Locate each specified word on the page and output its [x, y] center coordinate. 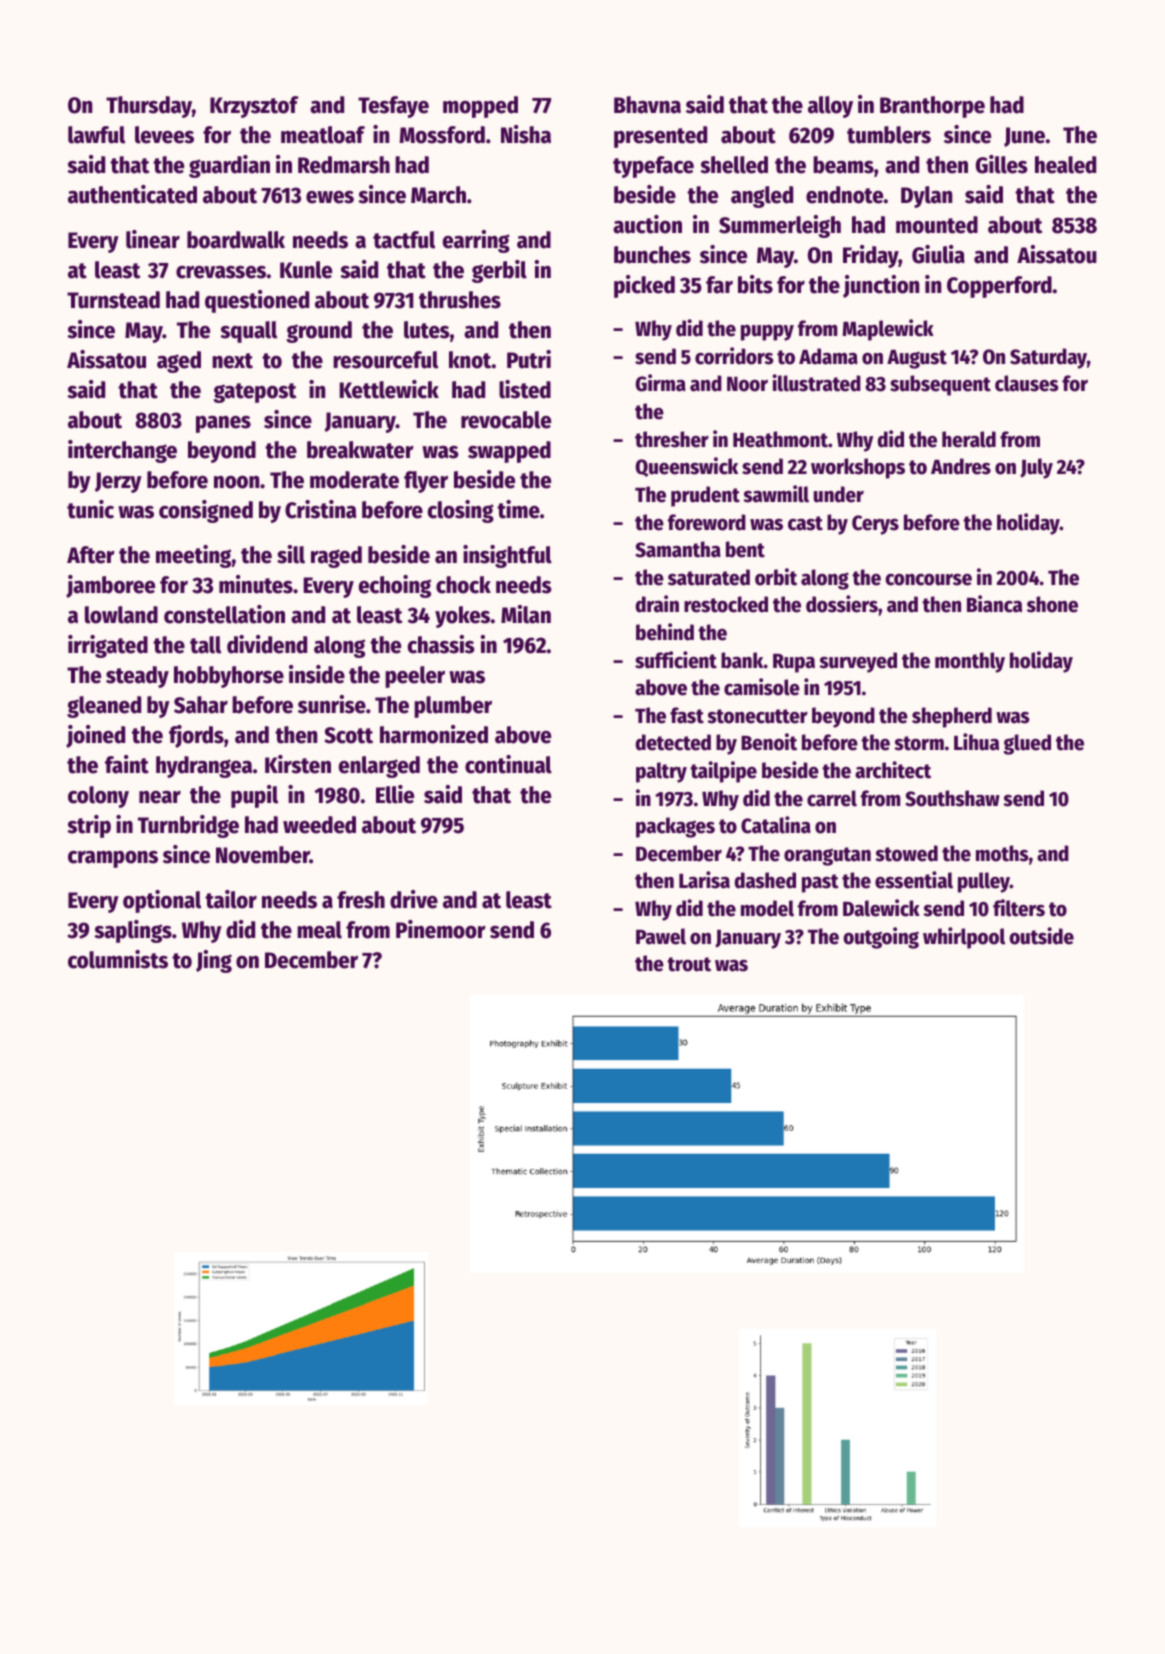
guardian [229, 166]
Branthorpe [932, 107]
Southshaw [952, 798]
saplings [133, 931]
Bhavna [647, 105]
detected [673, 742]
